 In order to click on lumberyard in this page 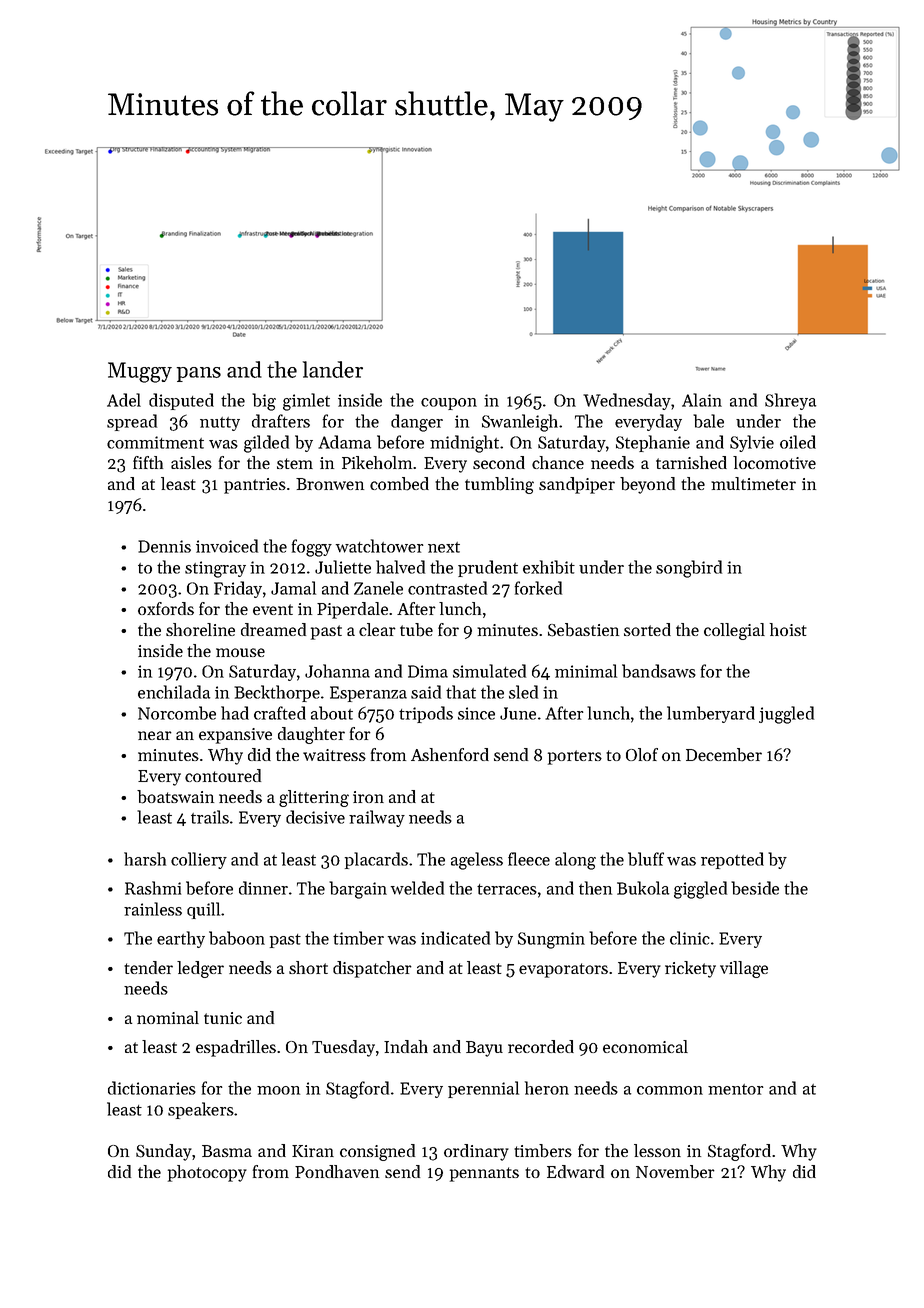, I will do `click(711, 714)`.
